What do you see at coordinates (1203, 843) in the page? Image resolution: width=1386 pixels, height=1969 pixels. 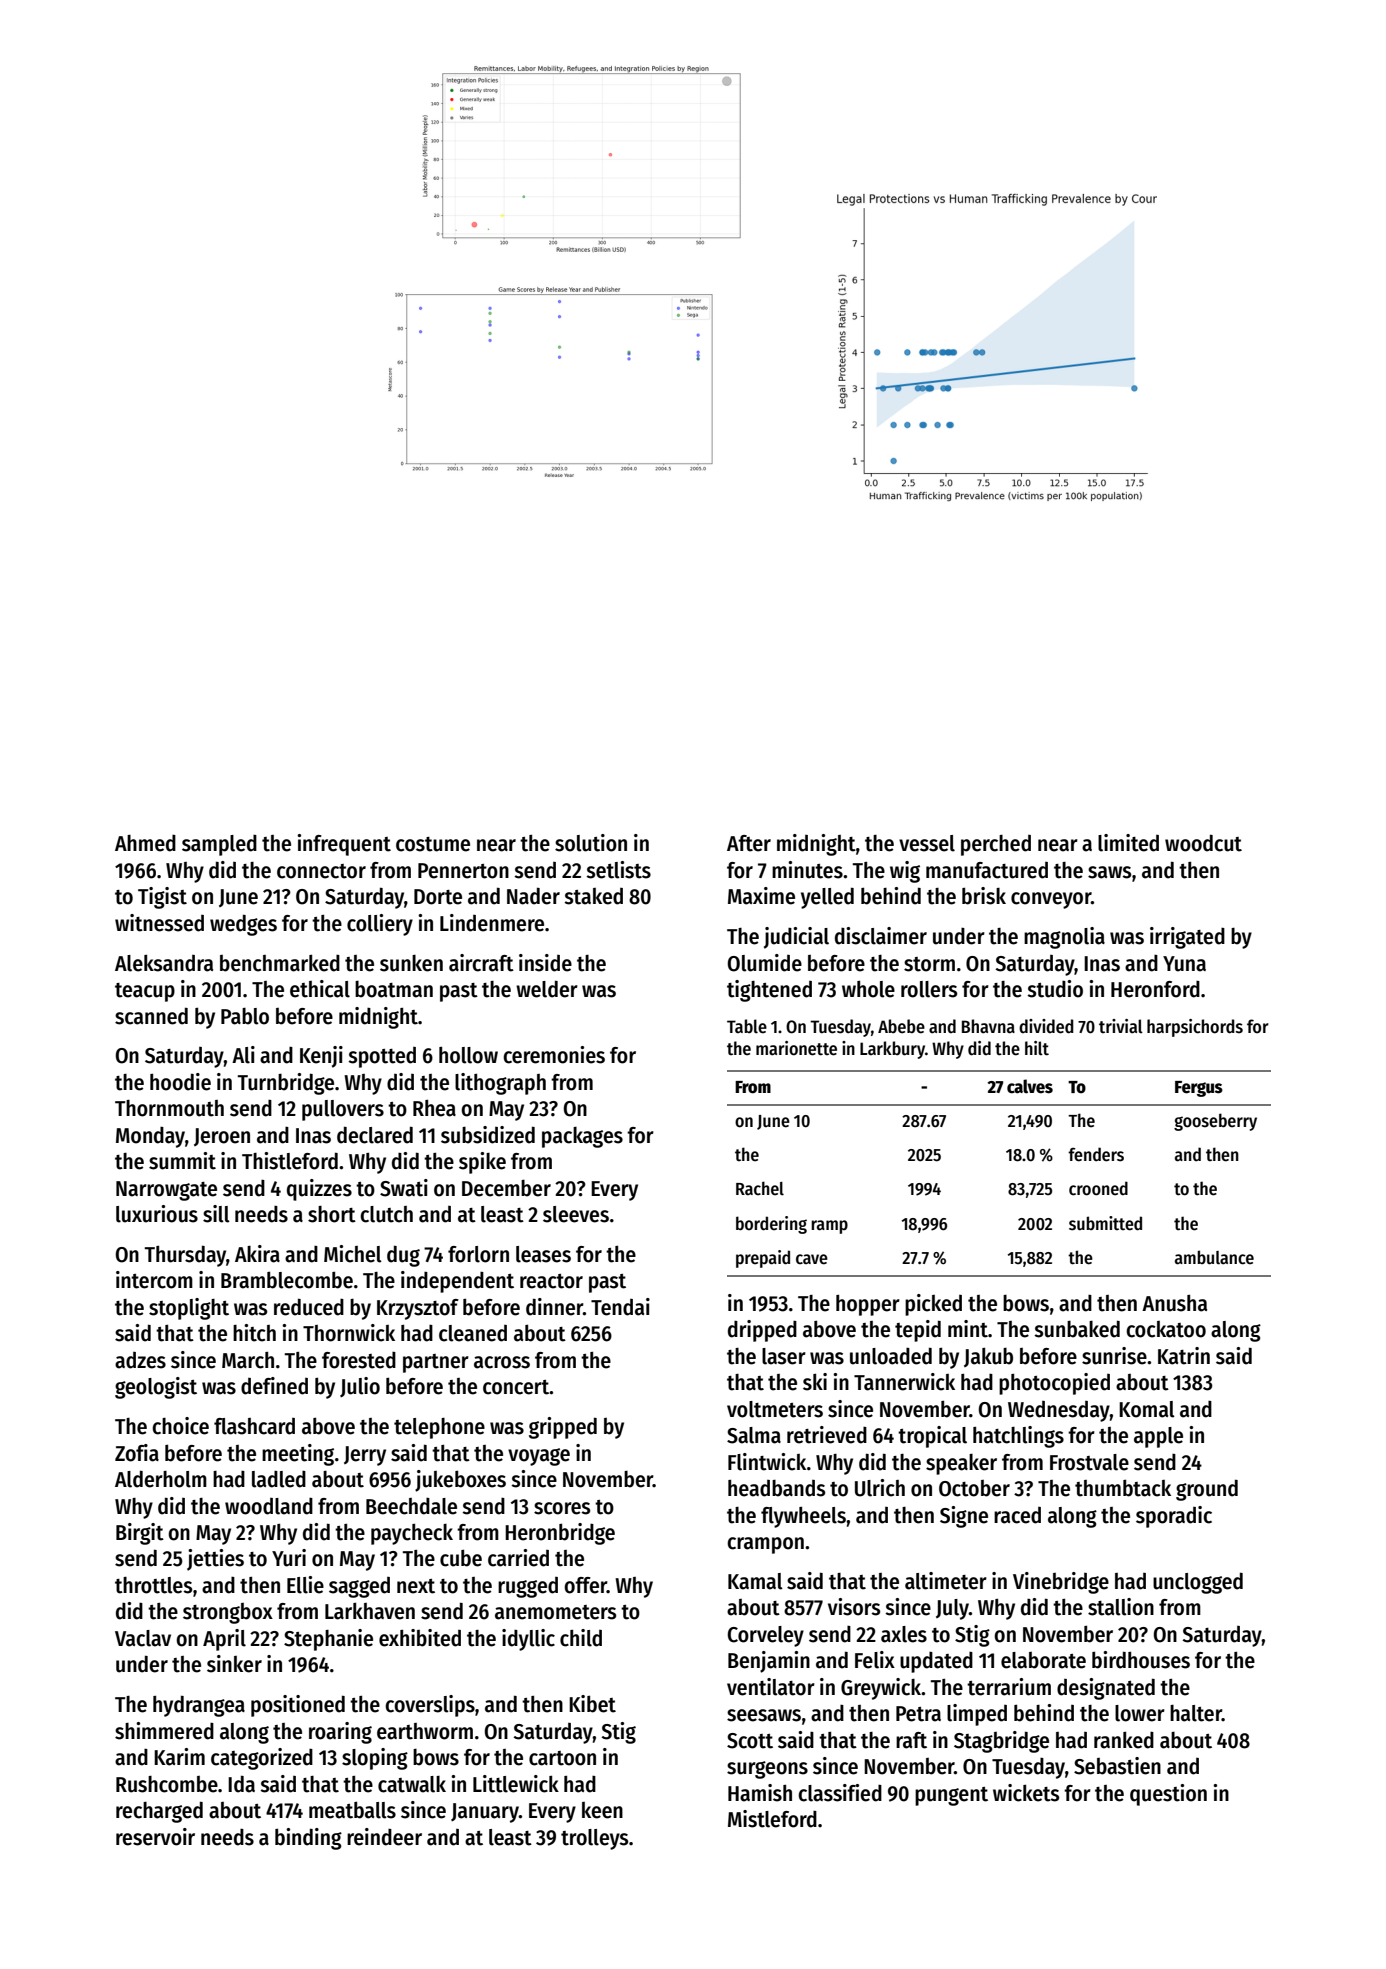 I see `woodcut` at bounding box center [1203, 843].
